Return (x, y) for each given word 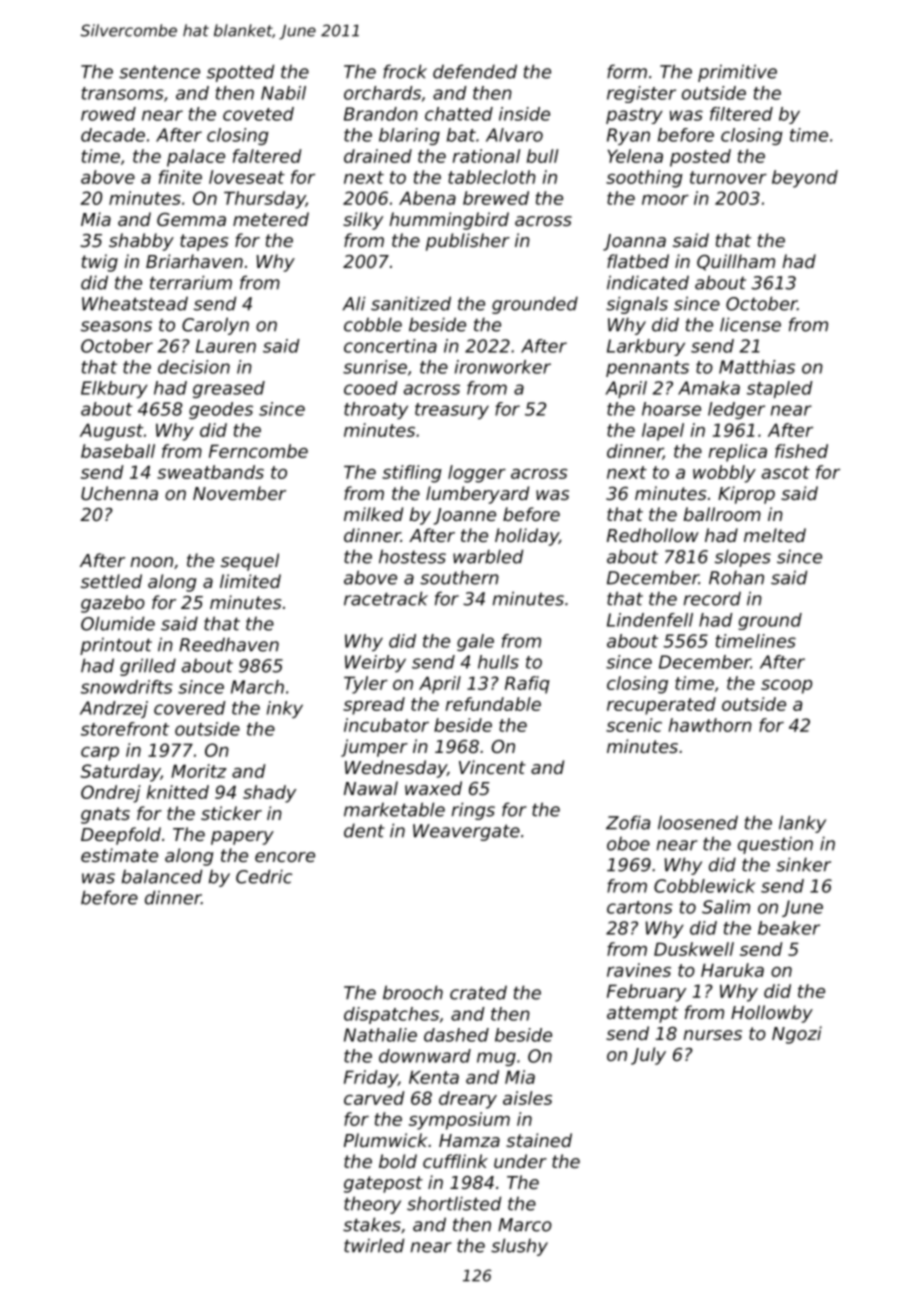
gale (475, 642)
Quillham (736, 262)
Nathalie (380, 1035)
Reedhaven (229, 644)
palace (196, 158)
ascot (786, 472)
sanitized (411, 303)
